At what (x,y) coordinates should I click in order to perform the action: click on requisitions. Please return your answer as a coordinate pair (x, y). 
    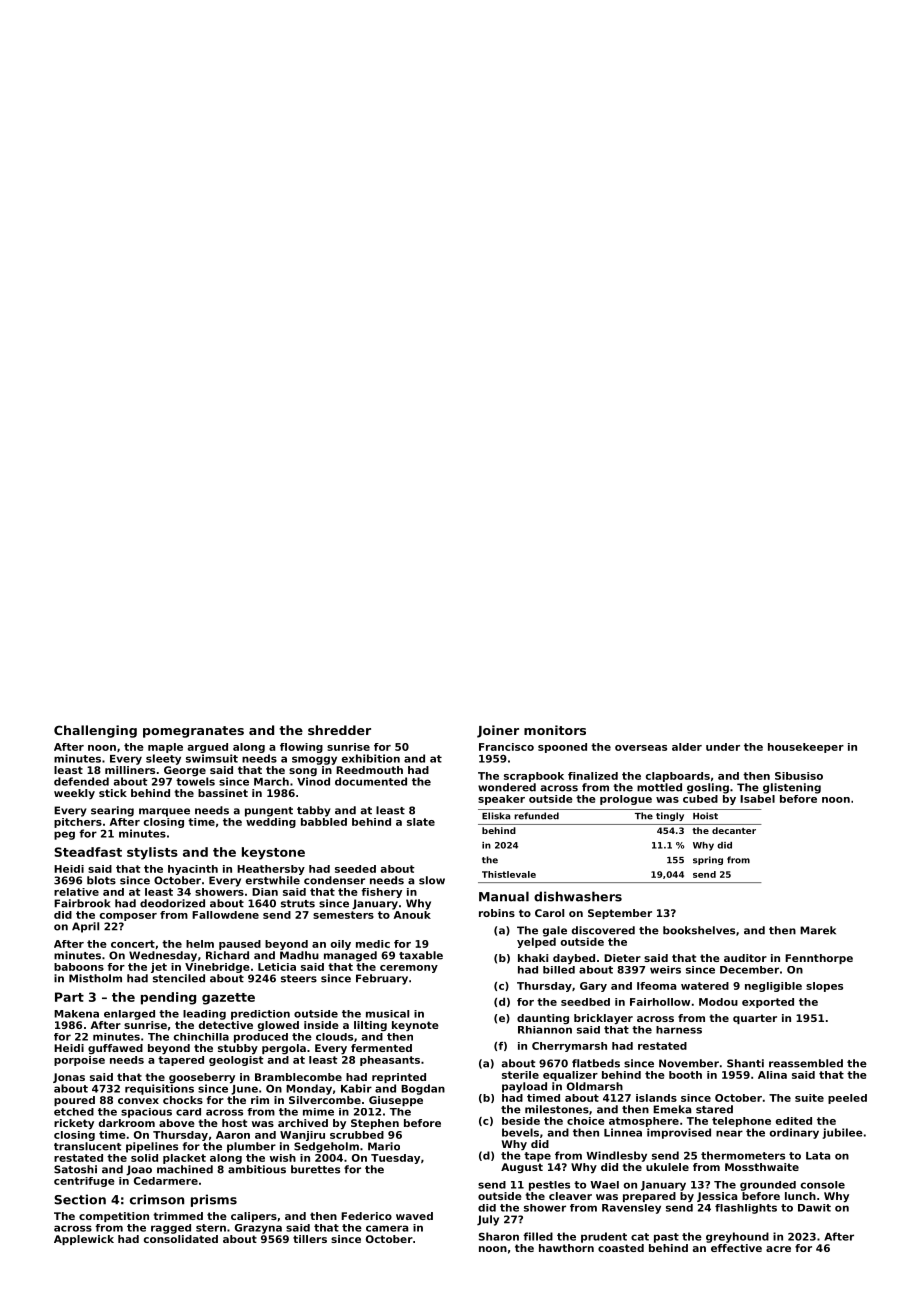
    Looking at the image, I should click on (159, 1089).
